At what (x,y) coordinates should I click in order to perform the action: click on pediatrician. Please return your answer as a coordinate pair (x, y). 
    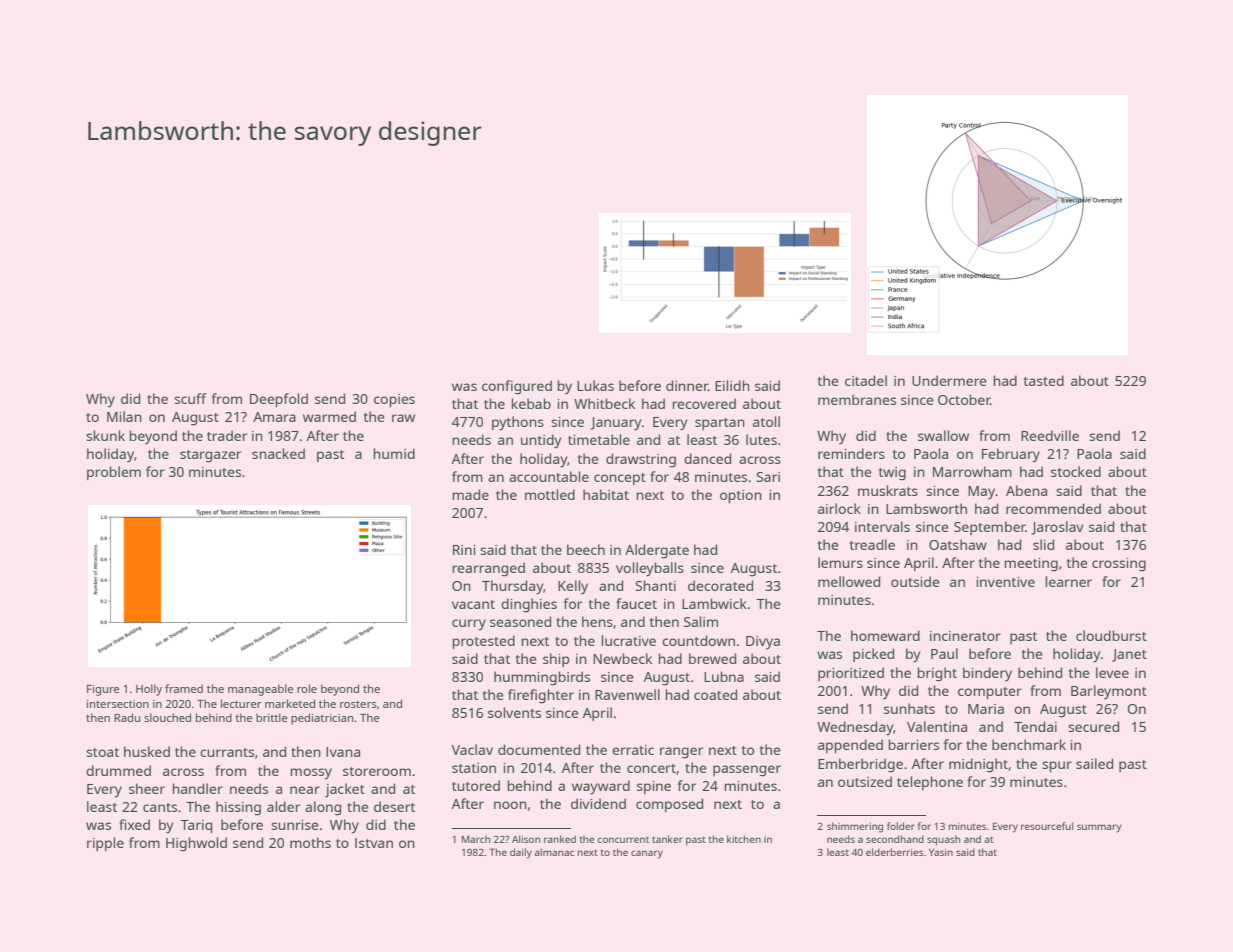
    Looking at the image, I should click on (322, 719).
